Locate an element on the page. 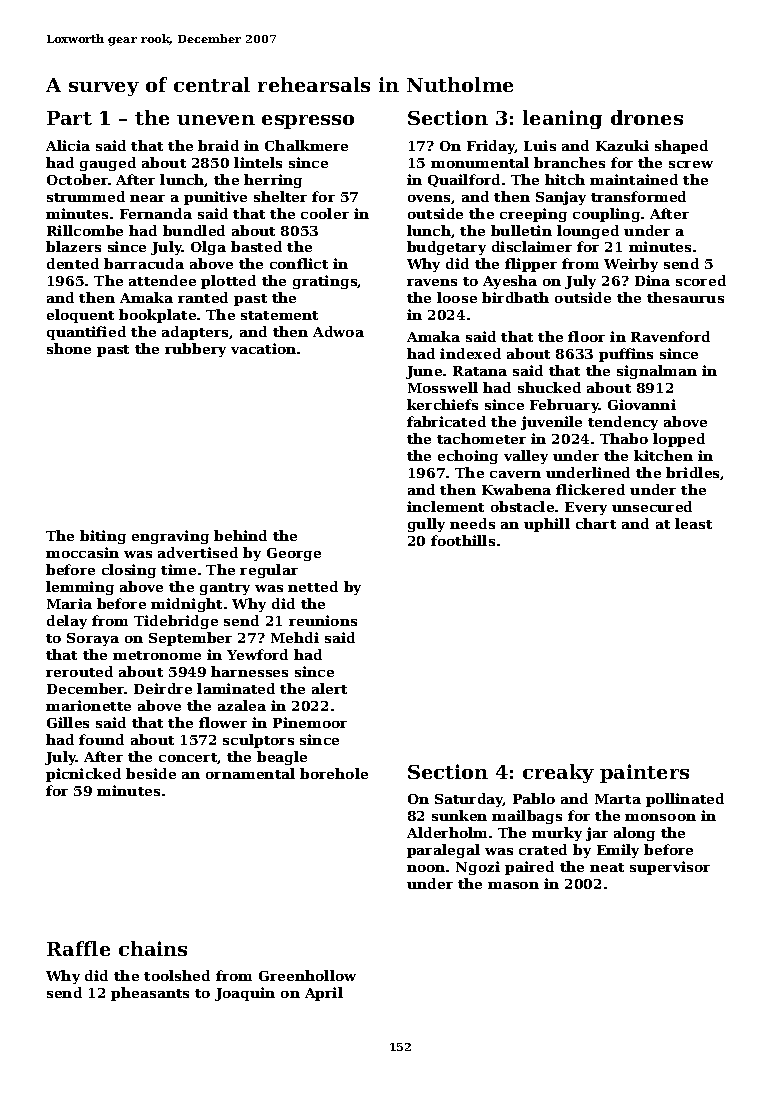 This image has width=778, height=1104. shone is located at coordinates (69, 348).
